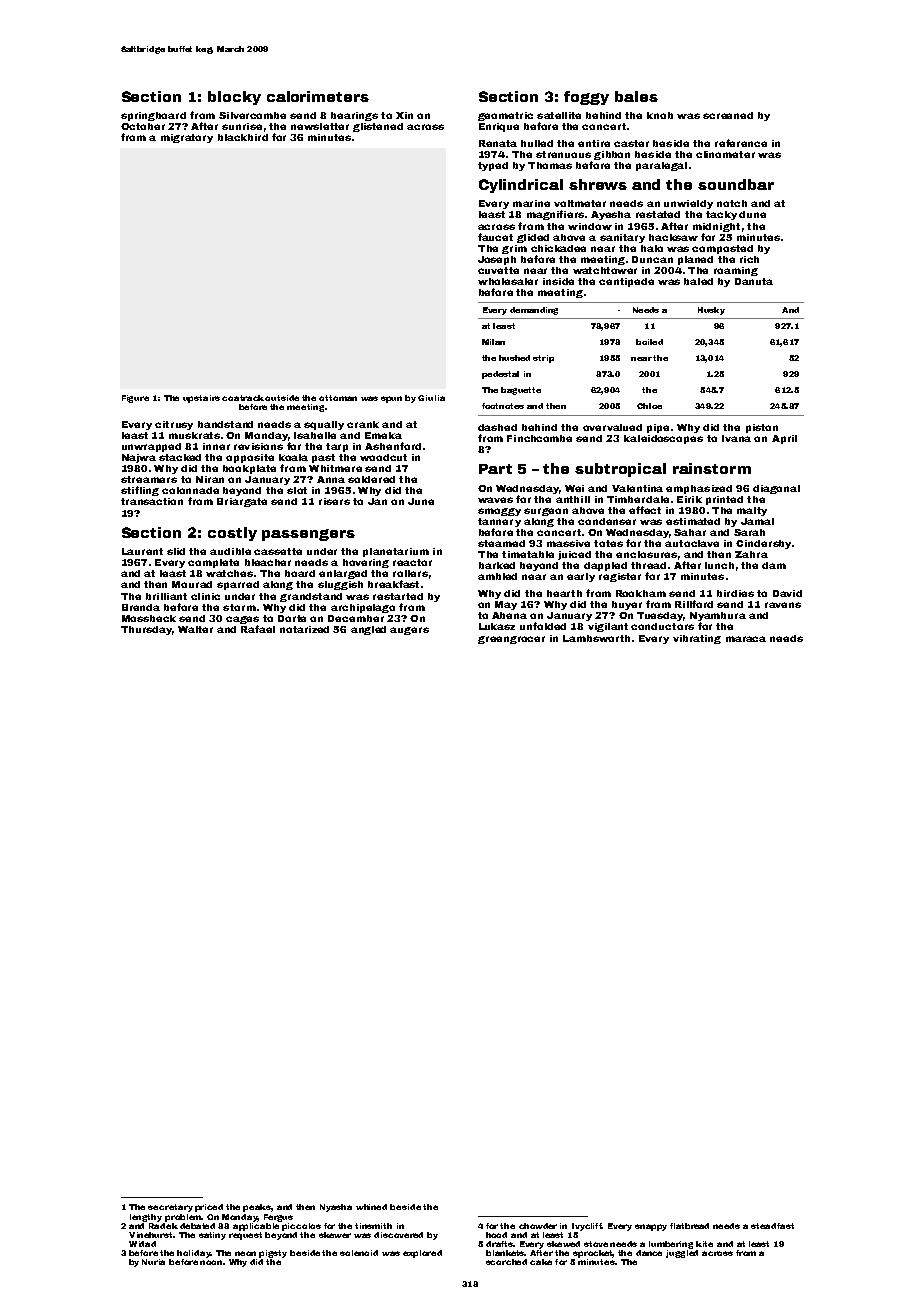 The image size is (924, 1308). I want to click on risers, so click(334, 501).
